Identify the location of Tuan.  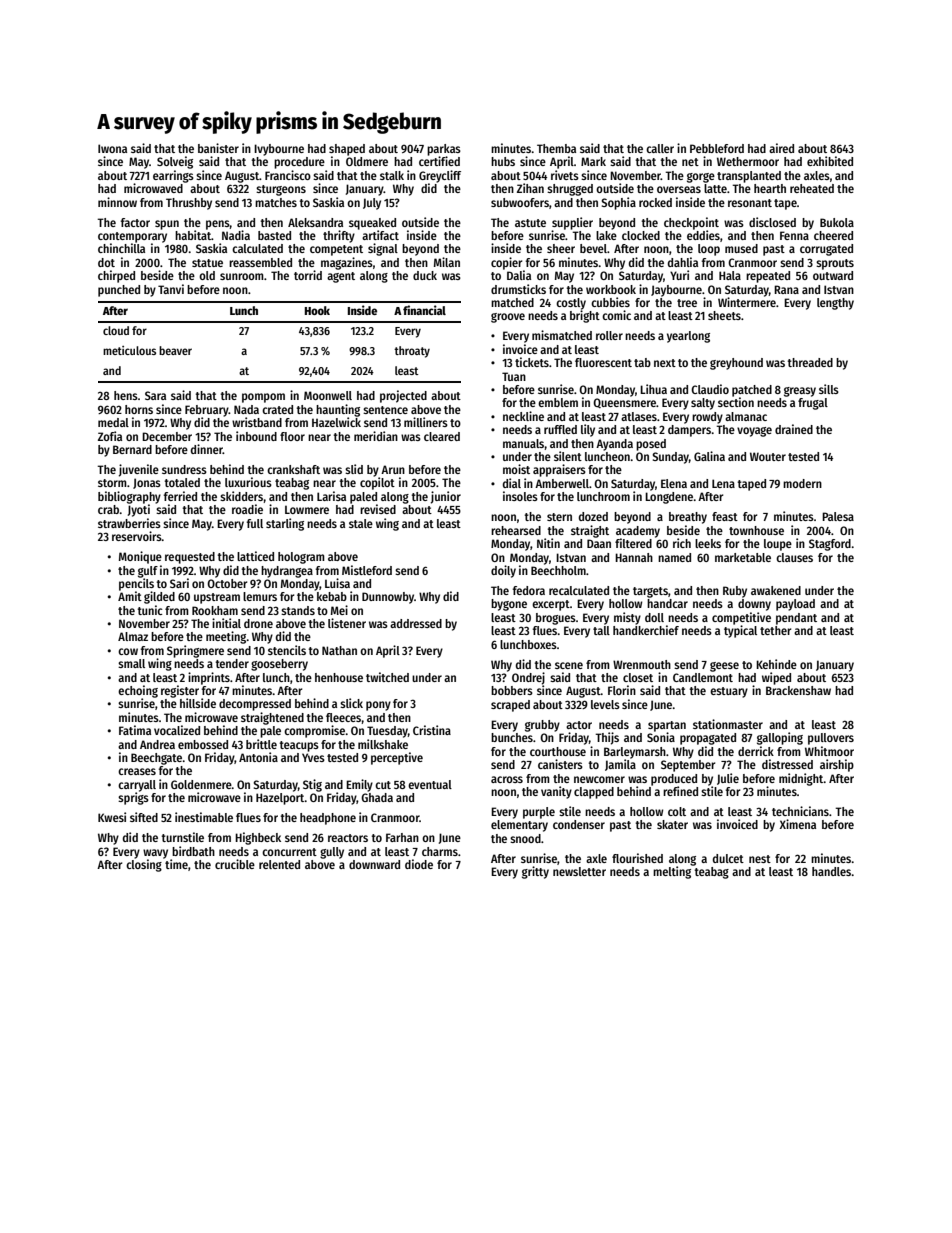
(514, 376).
